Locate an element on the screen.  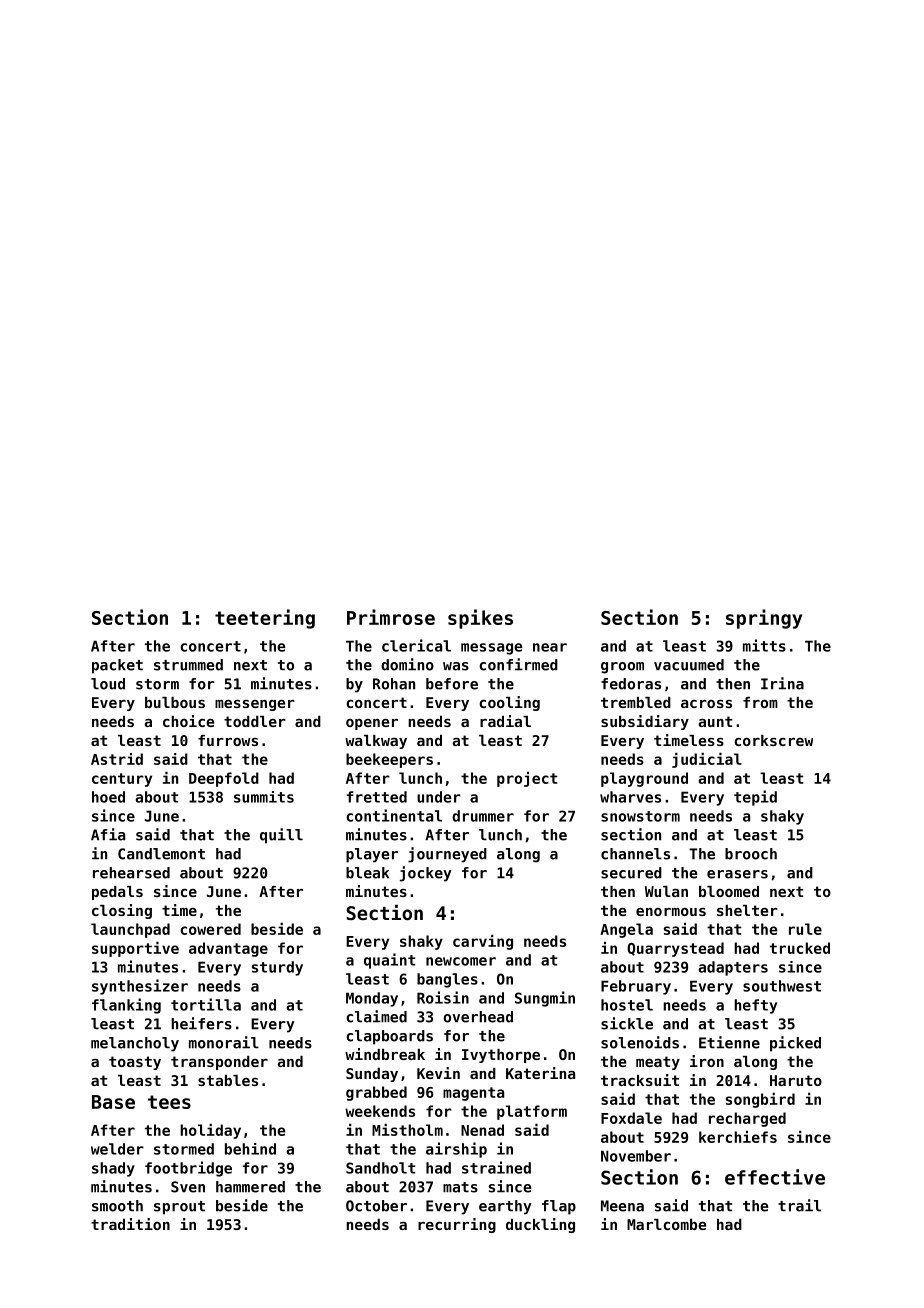
Nenad is located at coordinates (482, 1130).
